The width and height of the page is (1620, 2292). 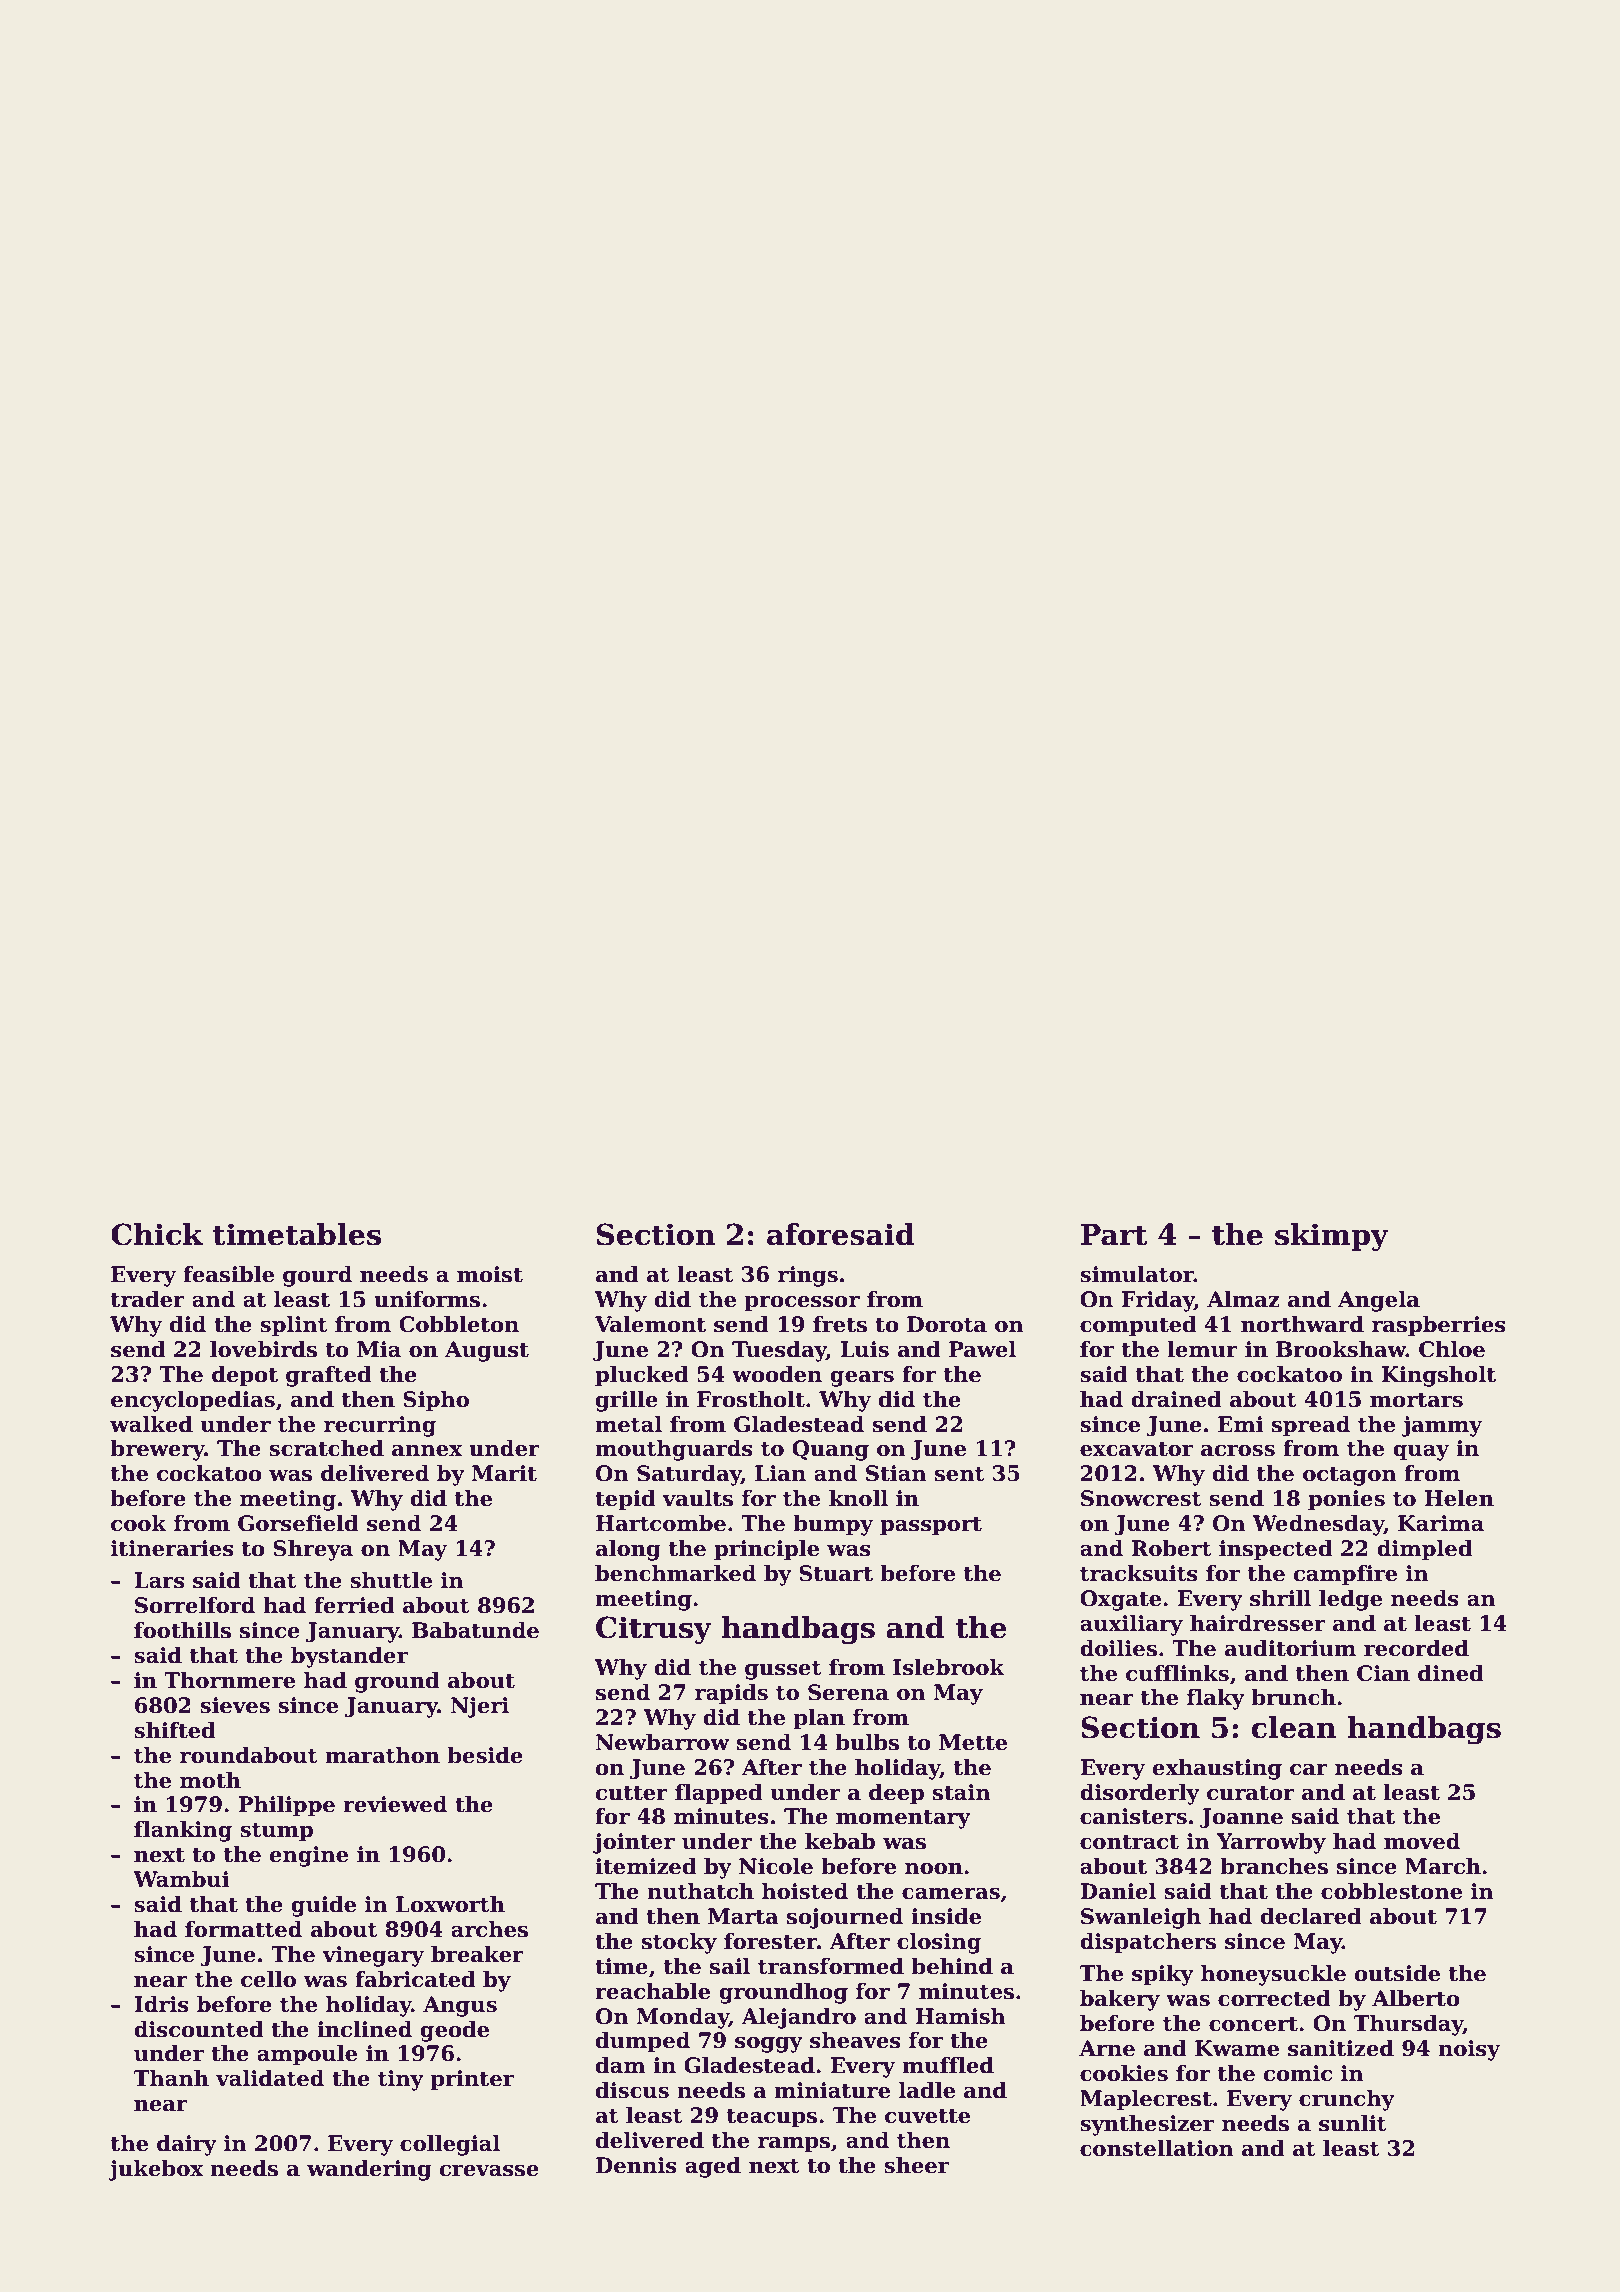 What do you see at coordinates (632, 1793) in the page?
I see `cutter` at bounding box center [632, 1793].
